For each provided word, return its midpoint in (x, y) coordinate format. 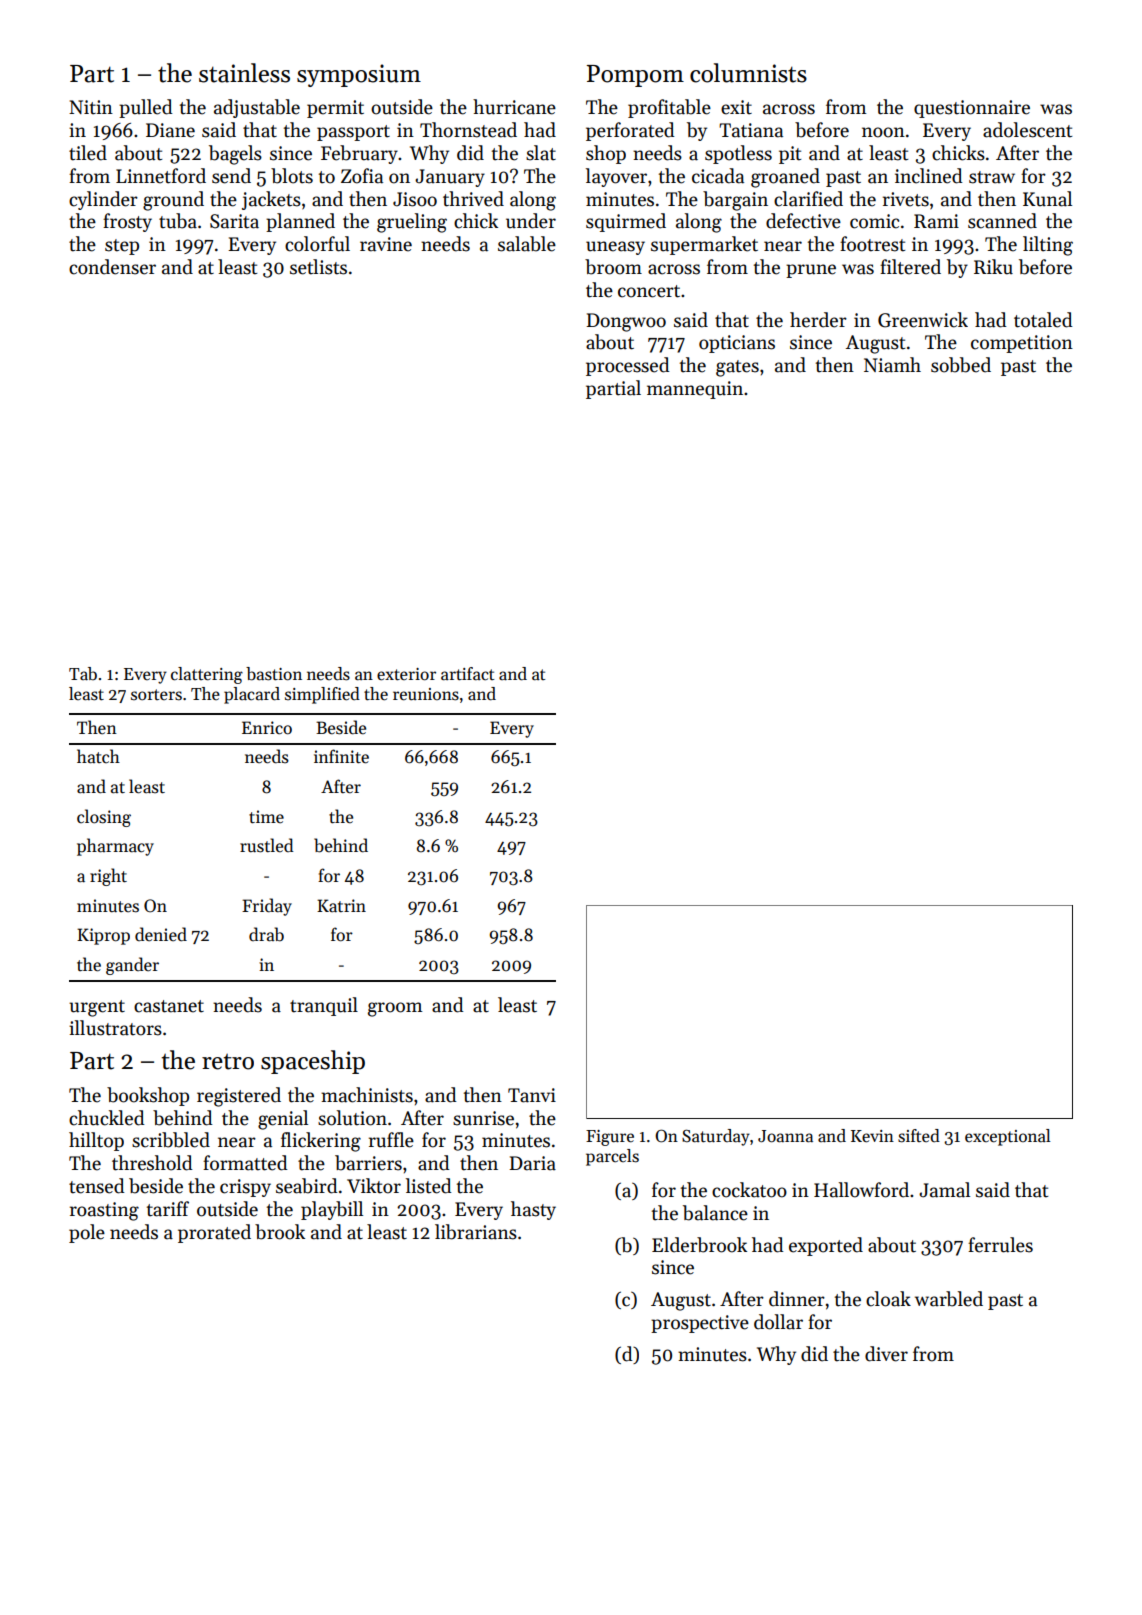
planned (300, 222)
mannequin (695, 390)
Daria (532, 1163)
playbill (332, 1210)
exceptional (1008, 1137)
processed (628, 366)
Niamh (892, 365)
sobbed (961, 365)
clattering (207, 675)
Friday (267, 907)
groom (395, 1009)
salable (527, 244)
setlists (318, 267)
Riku (993, 267)
